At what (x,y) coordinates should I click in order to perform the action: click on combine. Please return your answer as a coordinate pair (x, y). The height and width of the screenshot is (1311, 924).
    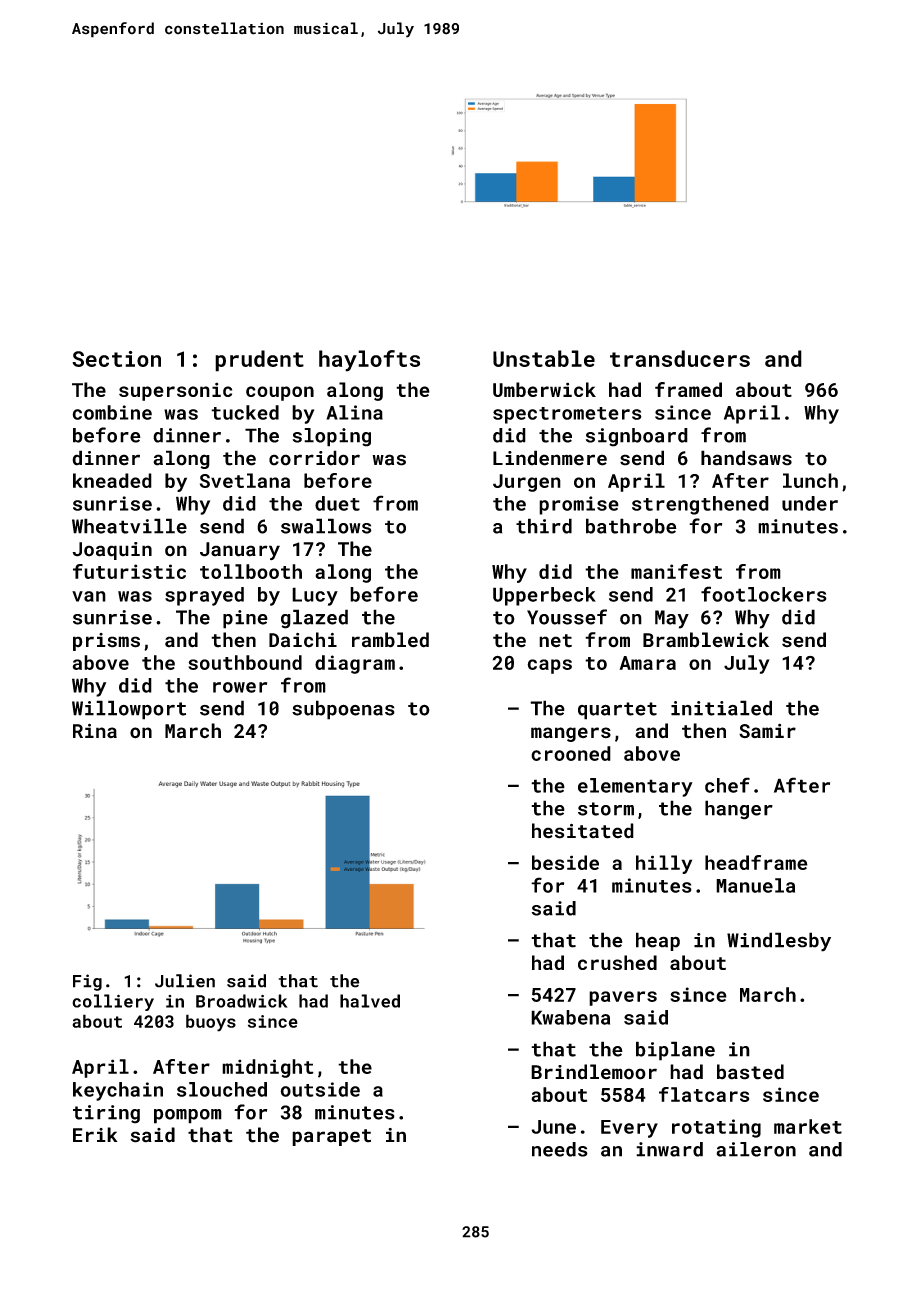
    Looking at the image, I should click on (112, 412).
